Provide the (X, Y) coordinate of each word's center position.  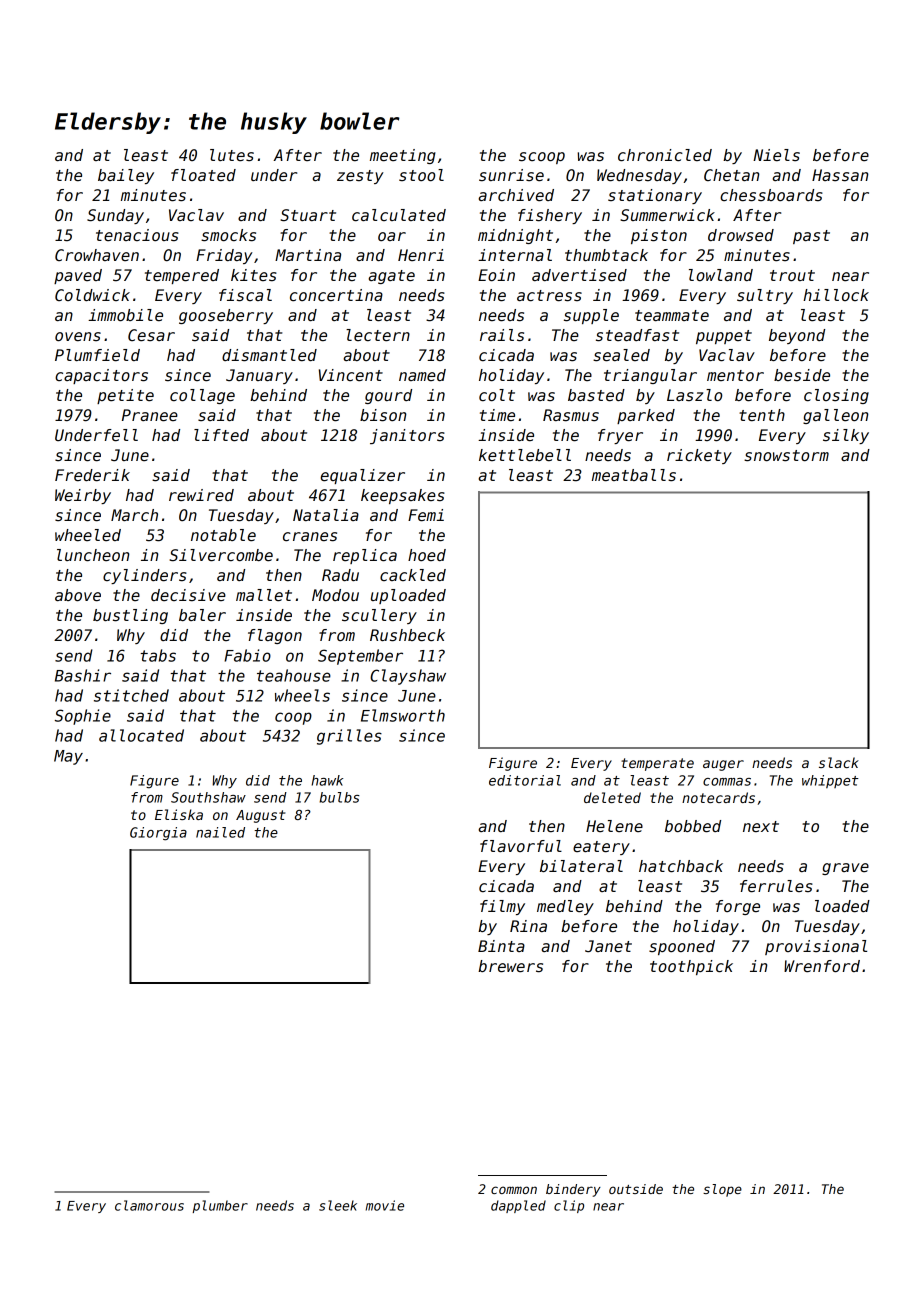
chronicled (665, 155)
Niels (776, 155)
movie (385, 1205)
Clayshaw (408, 677)
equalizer (363, 476)
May (68, 757)
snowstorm (786, 456)
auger (723, 765)
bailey (126, 176)
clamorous (149, 1205)
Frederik (92, 475)
